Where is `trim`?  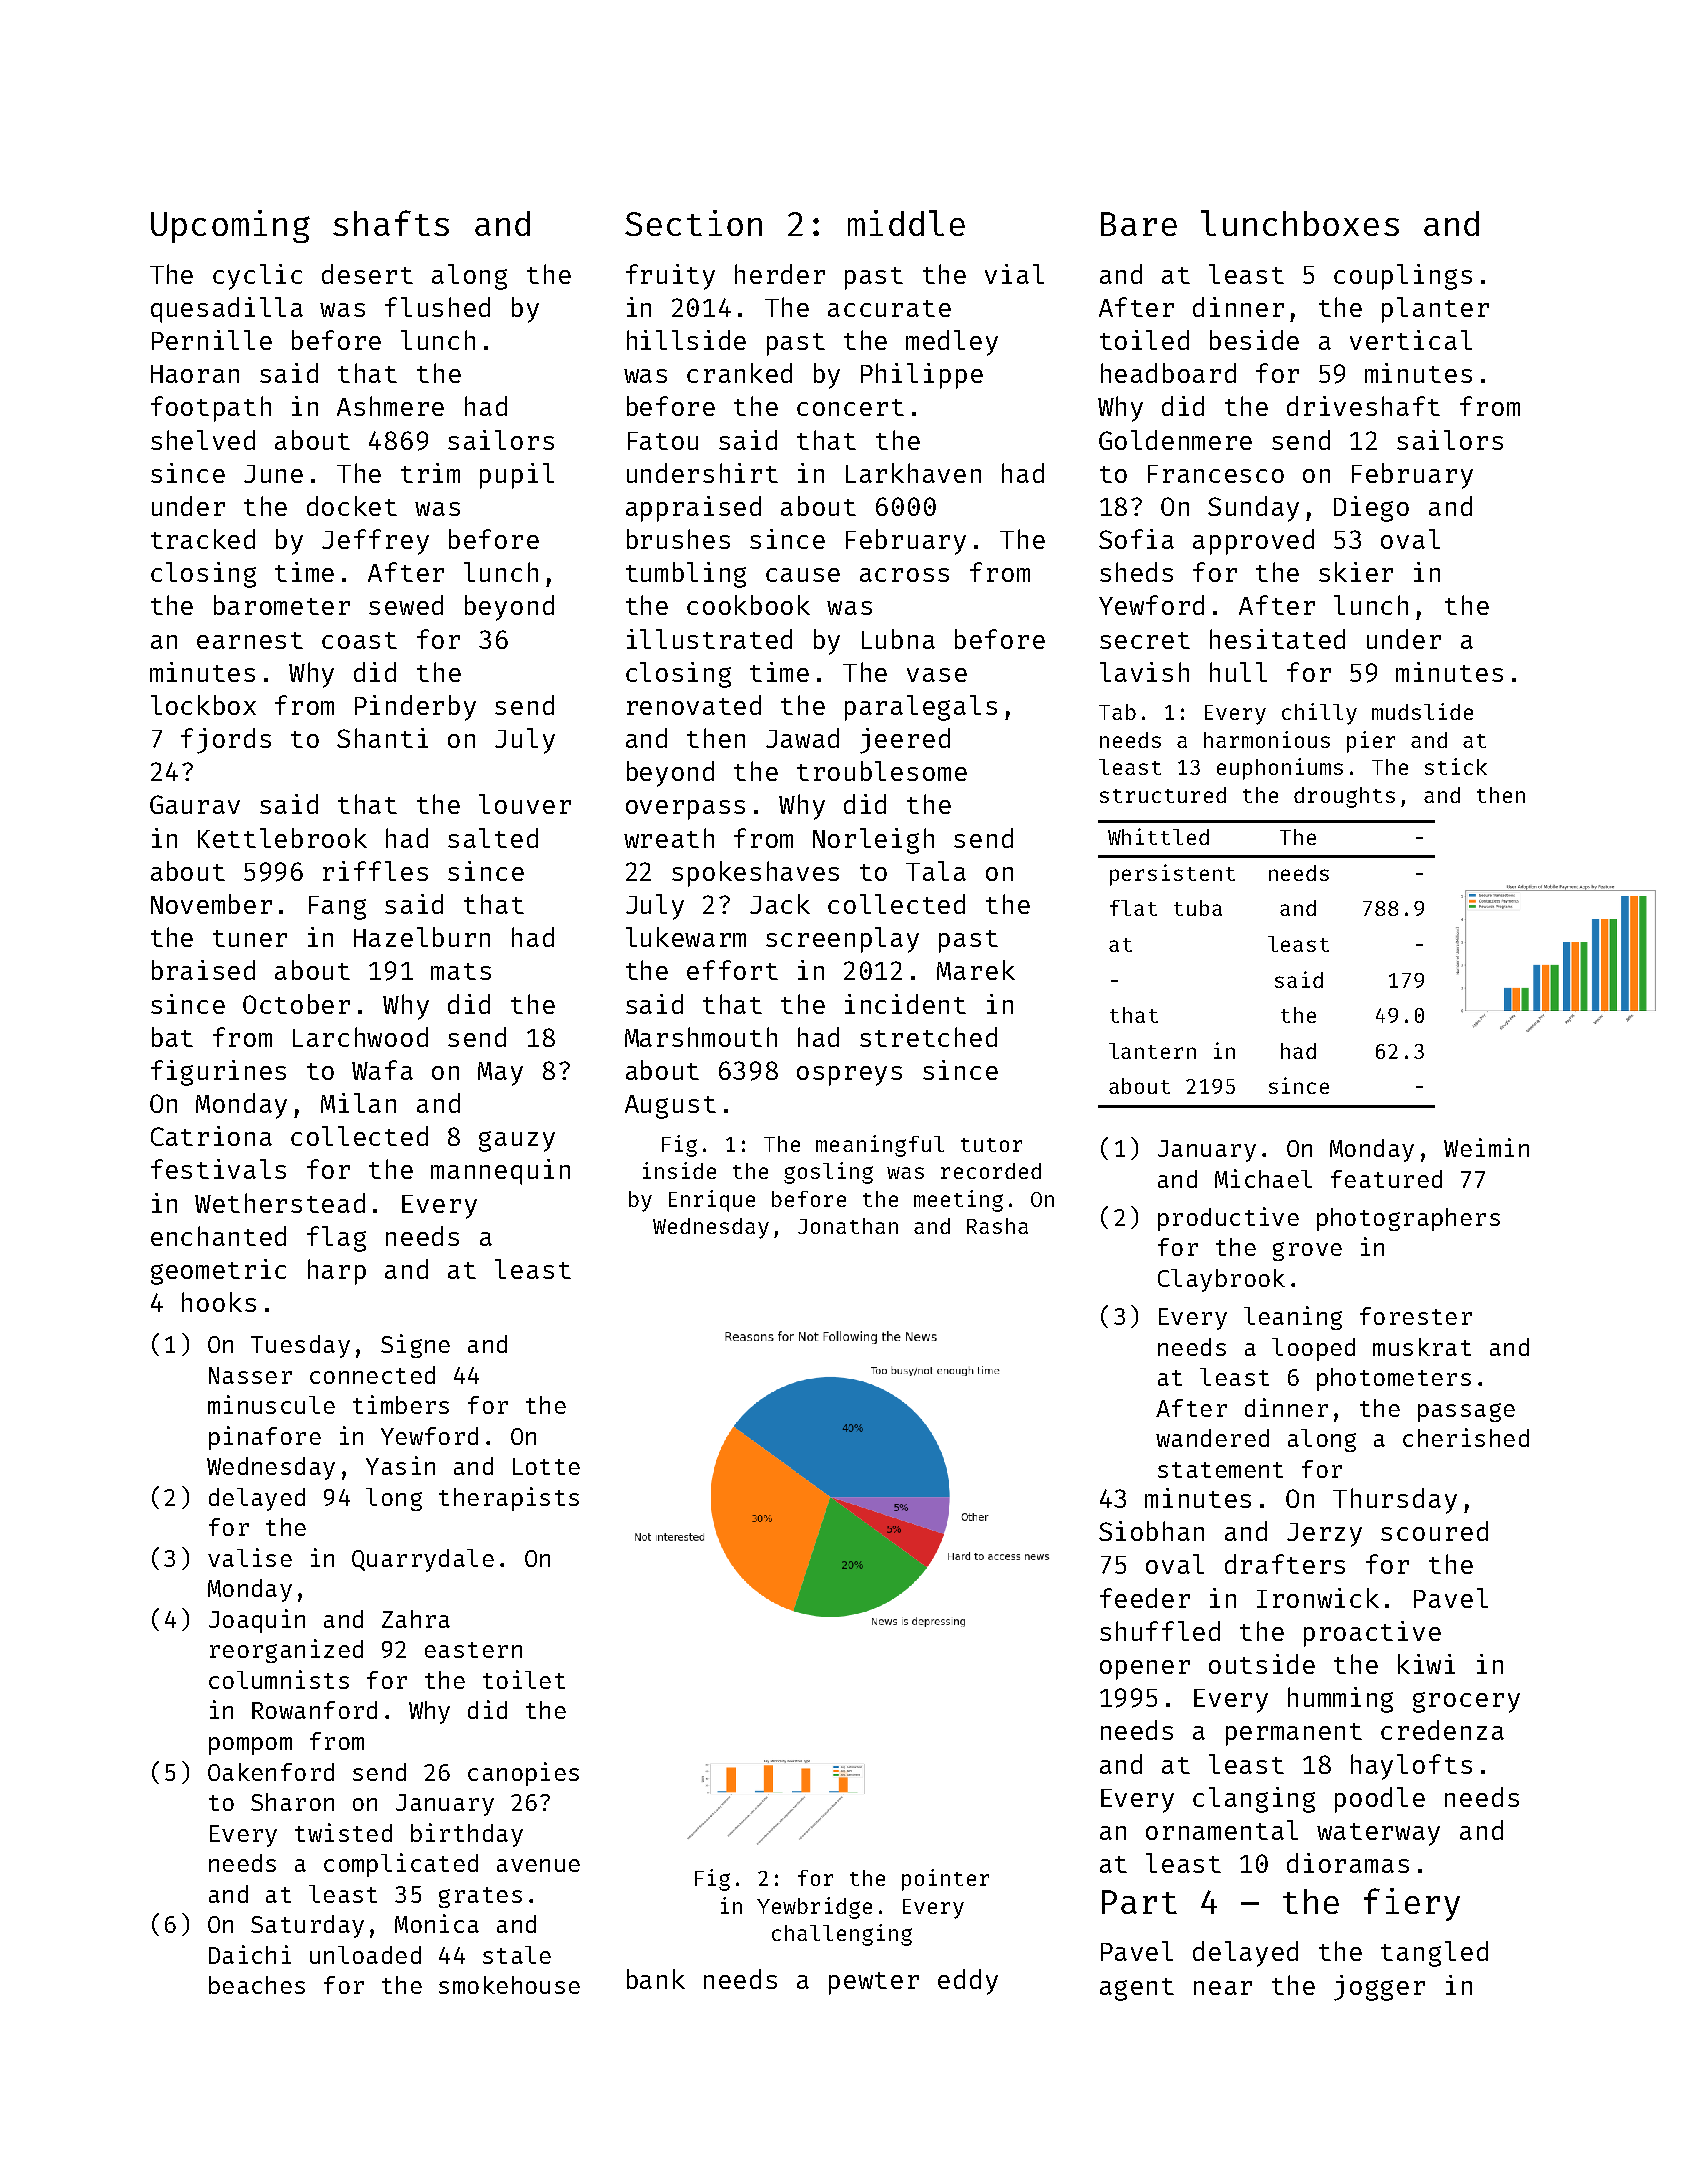
trim is located at coordinates (430, 473).
